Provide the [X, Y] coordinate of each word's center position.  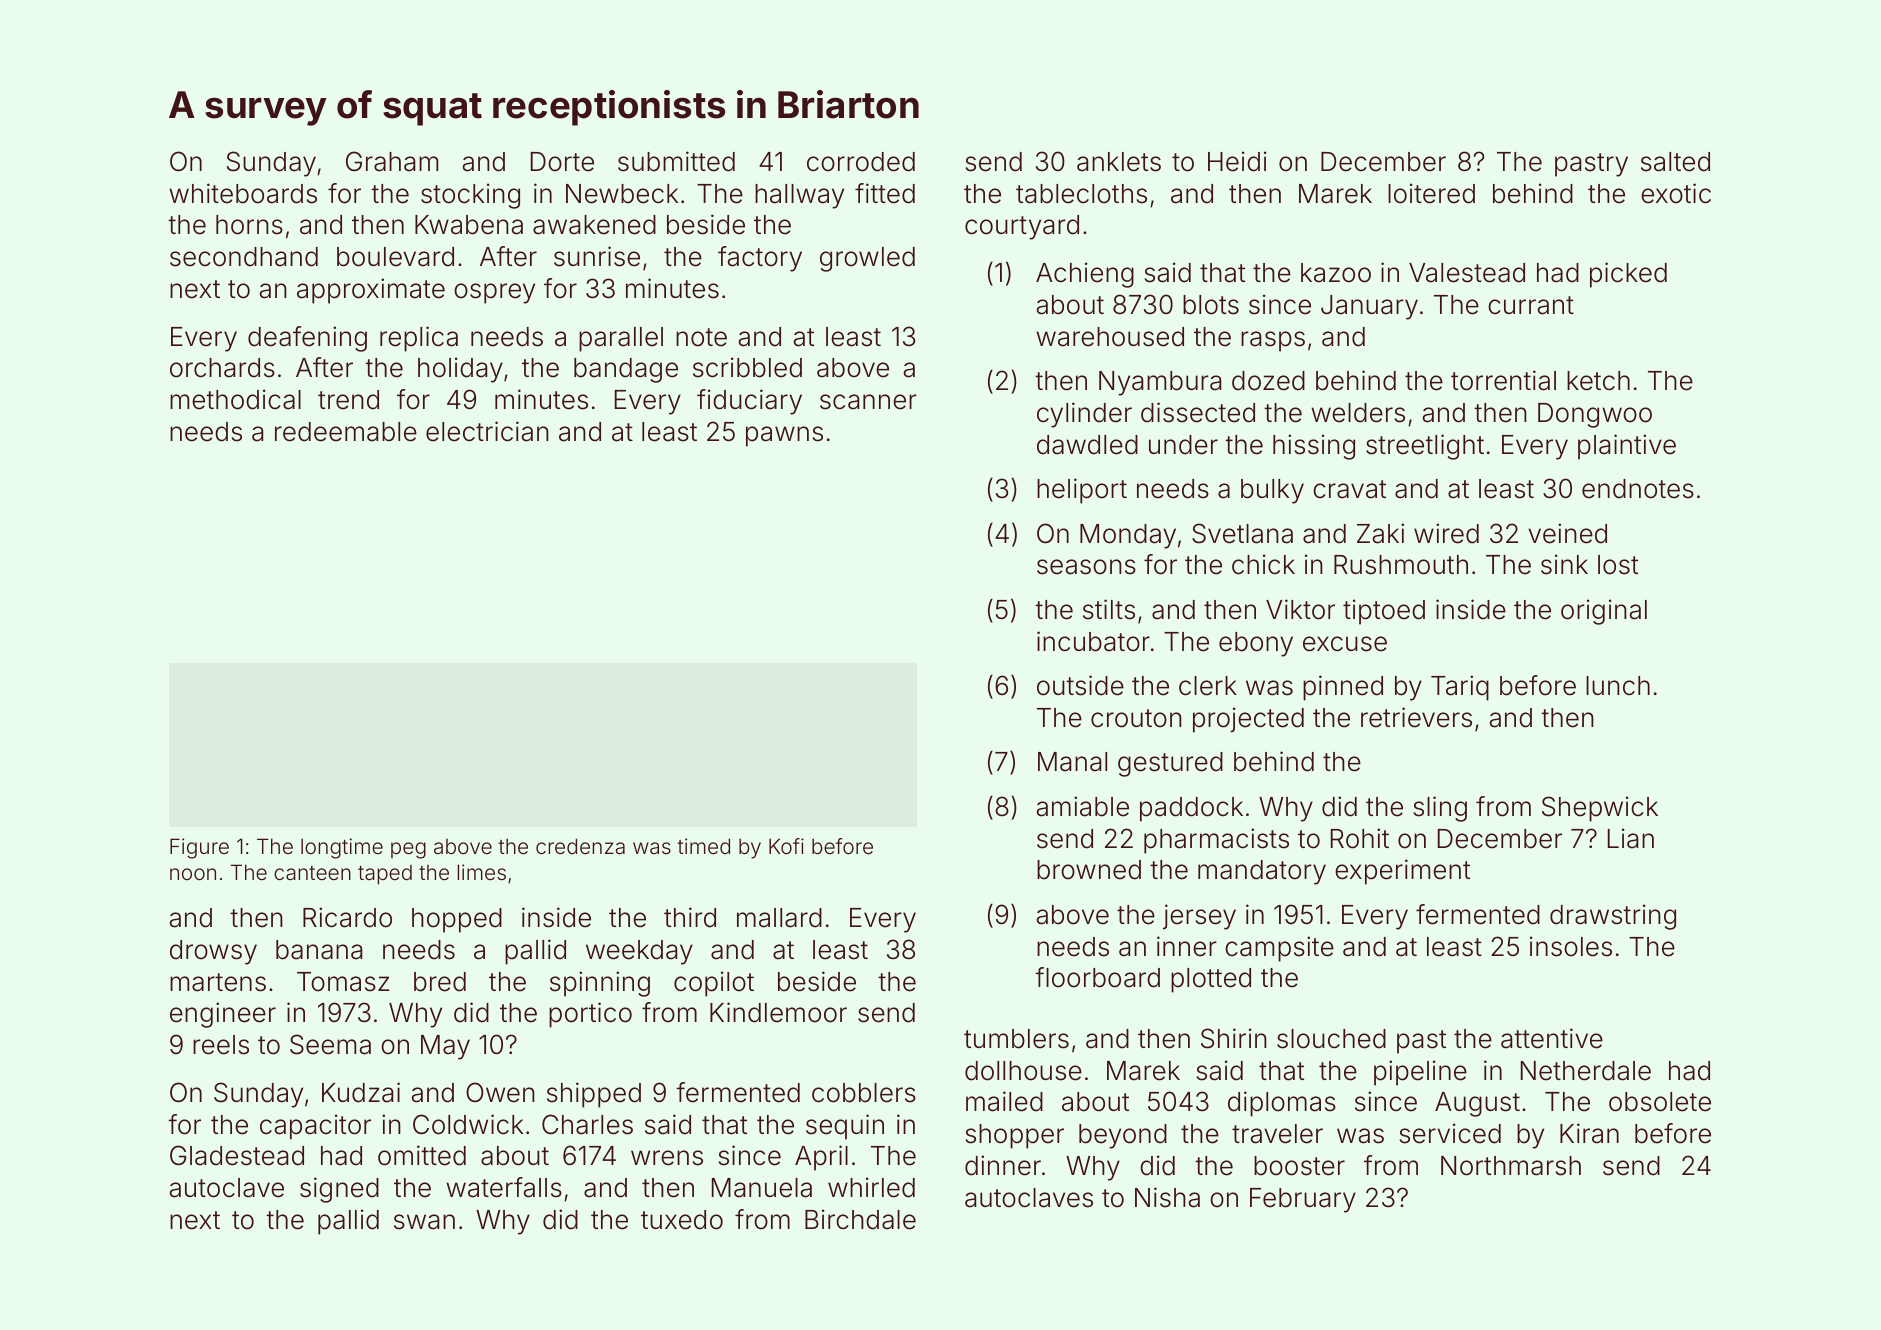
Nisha [1167, 1197]
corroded [861, 162]
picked [1628, 275]
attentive [1552, 1038]
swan [424, 1222]
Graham [392, 161]
